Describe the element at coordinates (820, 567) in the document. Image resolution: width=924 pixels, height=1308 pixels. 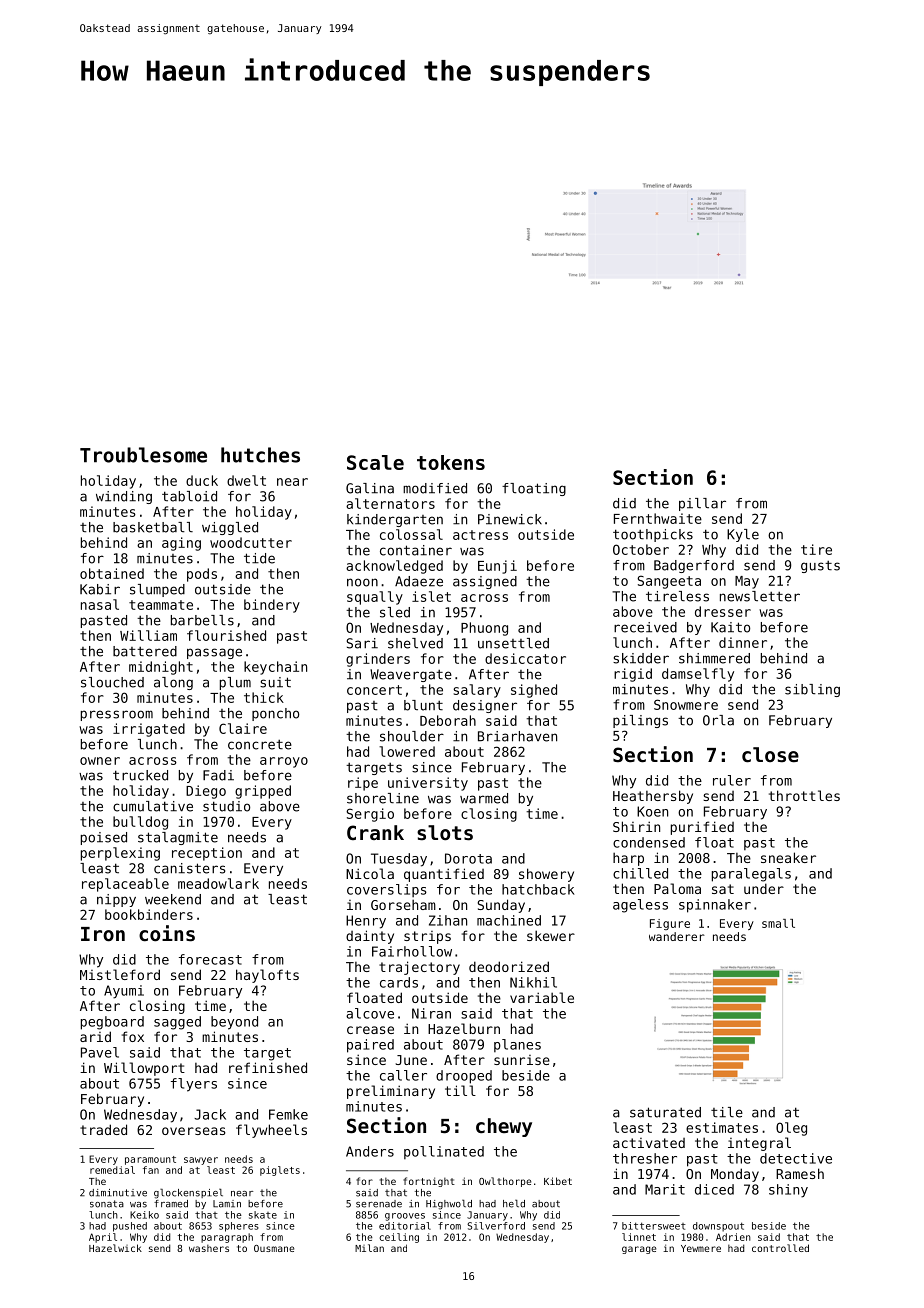
I see `gusts` at that location.
